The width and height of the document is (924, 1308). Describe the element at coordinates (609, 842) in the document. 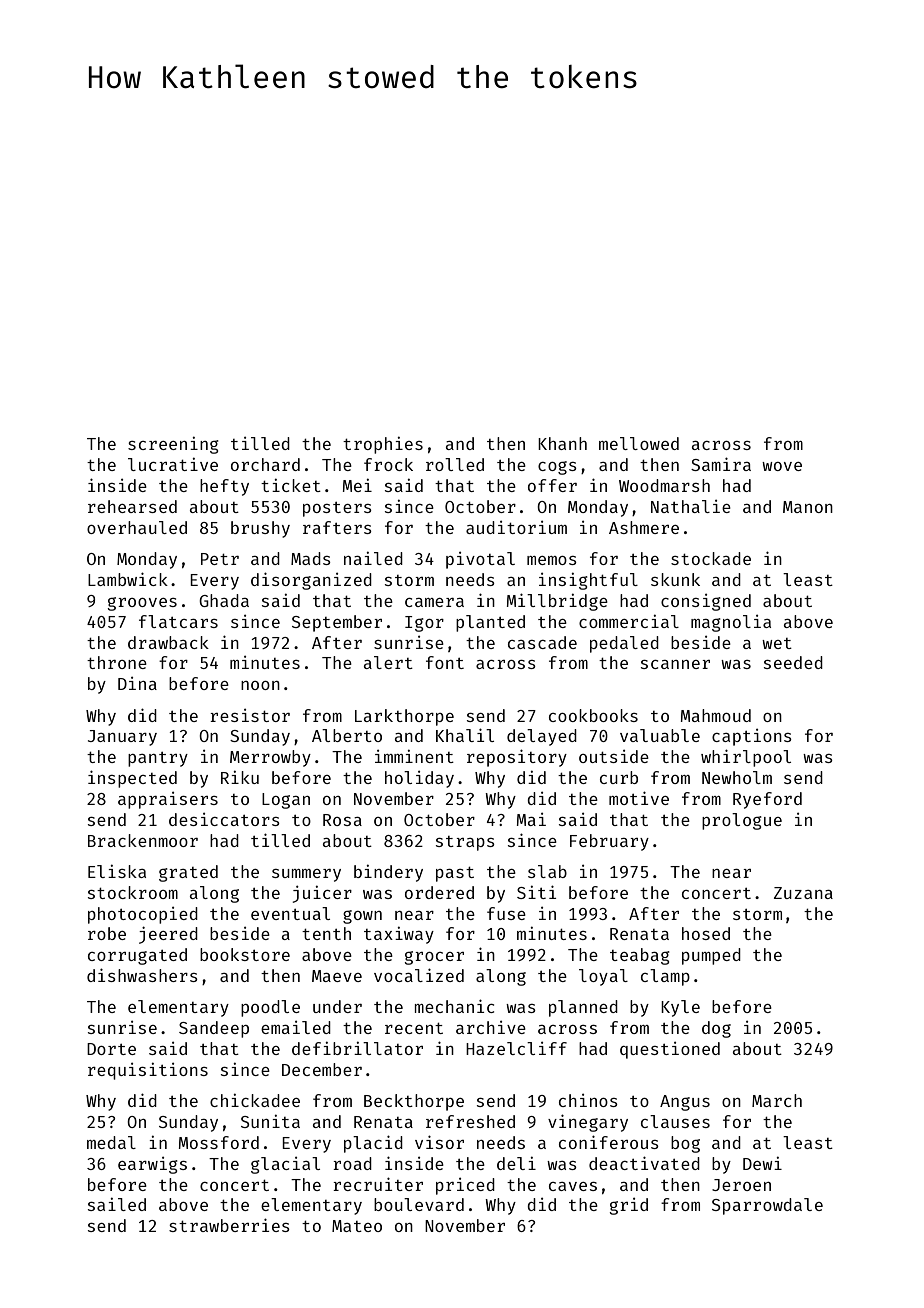

I see `February` at that location.
